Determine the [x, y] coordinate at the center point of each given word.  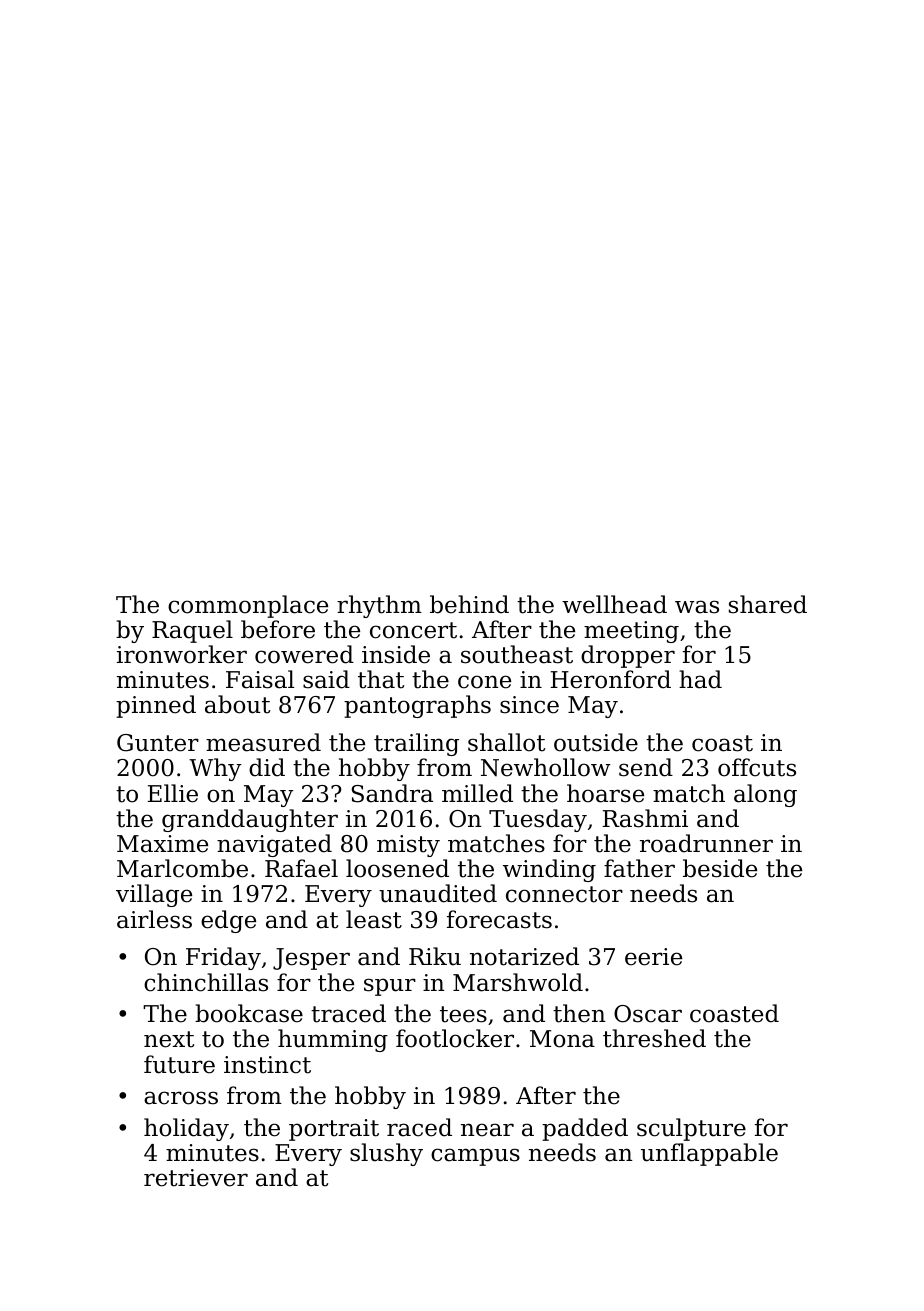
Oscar [648, 1014]
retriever [196, 1178]
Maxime [162, 844]
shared [768, 604]
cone [484, 682]
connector [564, 894]
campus [475, 1157]
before [278, 629]
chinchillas [206, 982]
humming [333, 1040]
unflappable [709, 1154]
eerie [653, 957]
